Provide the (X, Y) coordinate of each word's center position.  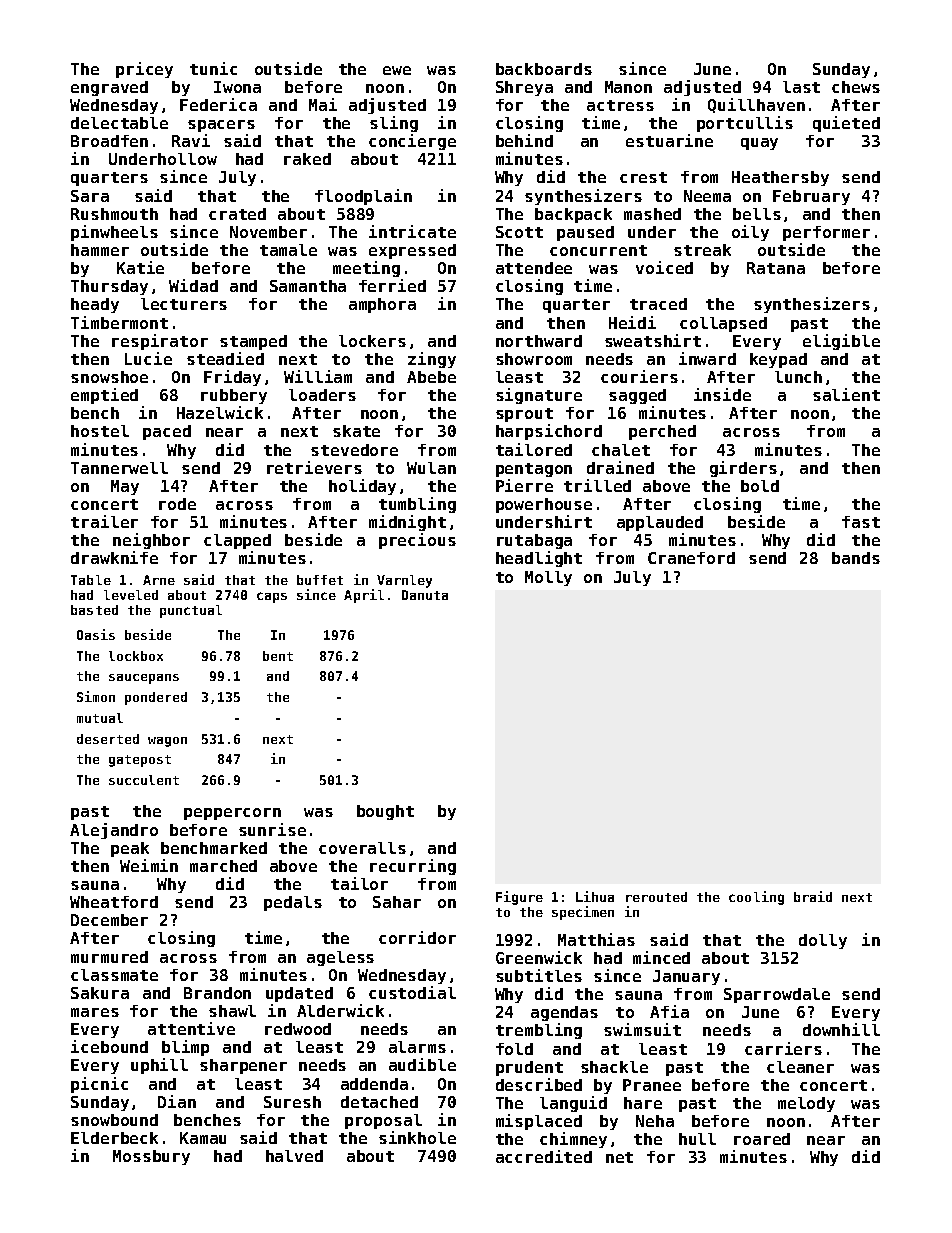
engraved (109, 88)
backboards (544, 69)
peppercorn (232, 814)
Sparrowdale (777, 995)
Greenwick (539, 957)
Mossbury (151, 1157)
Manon (628, 87)
